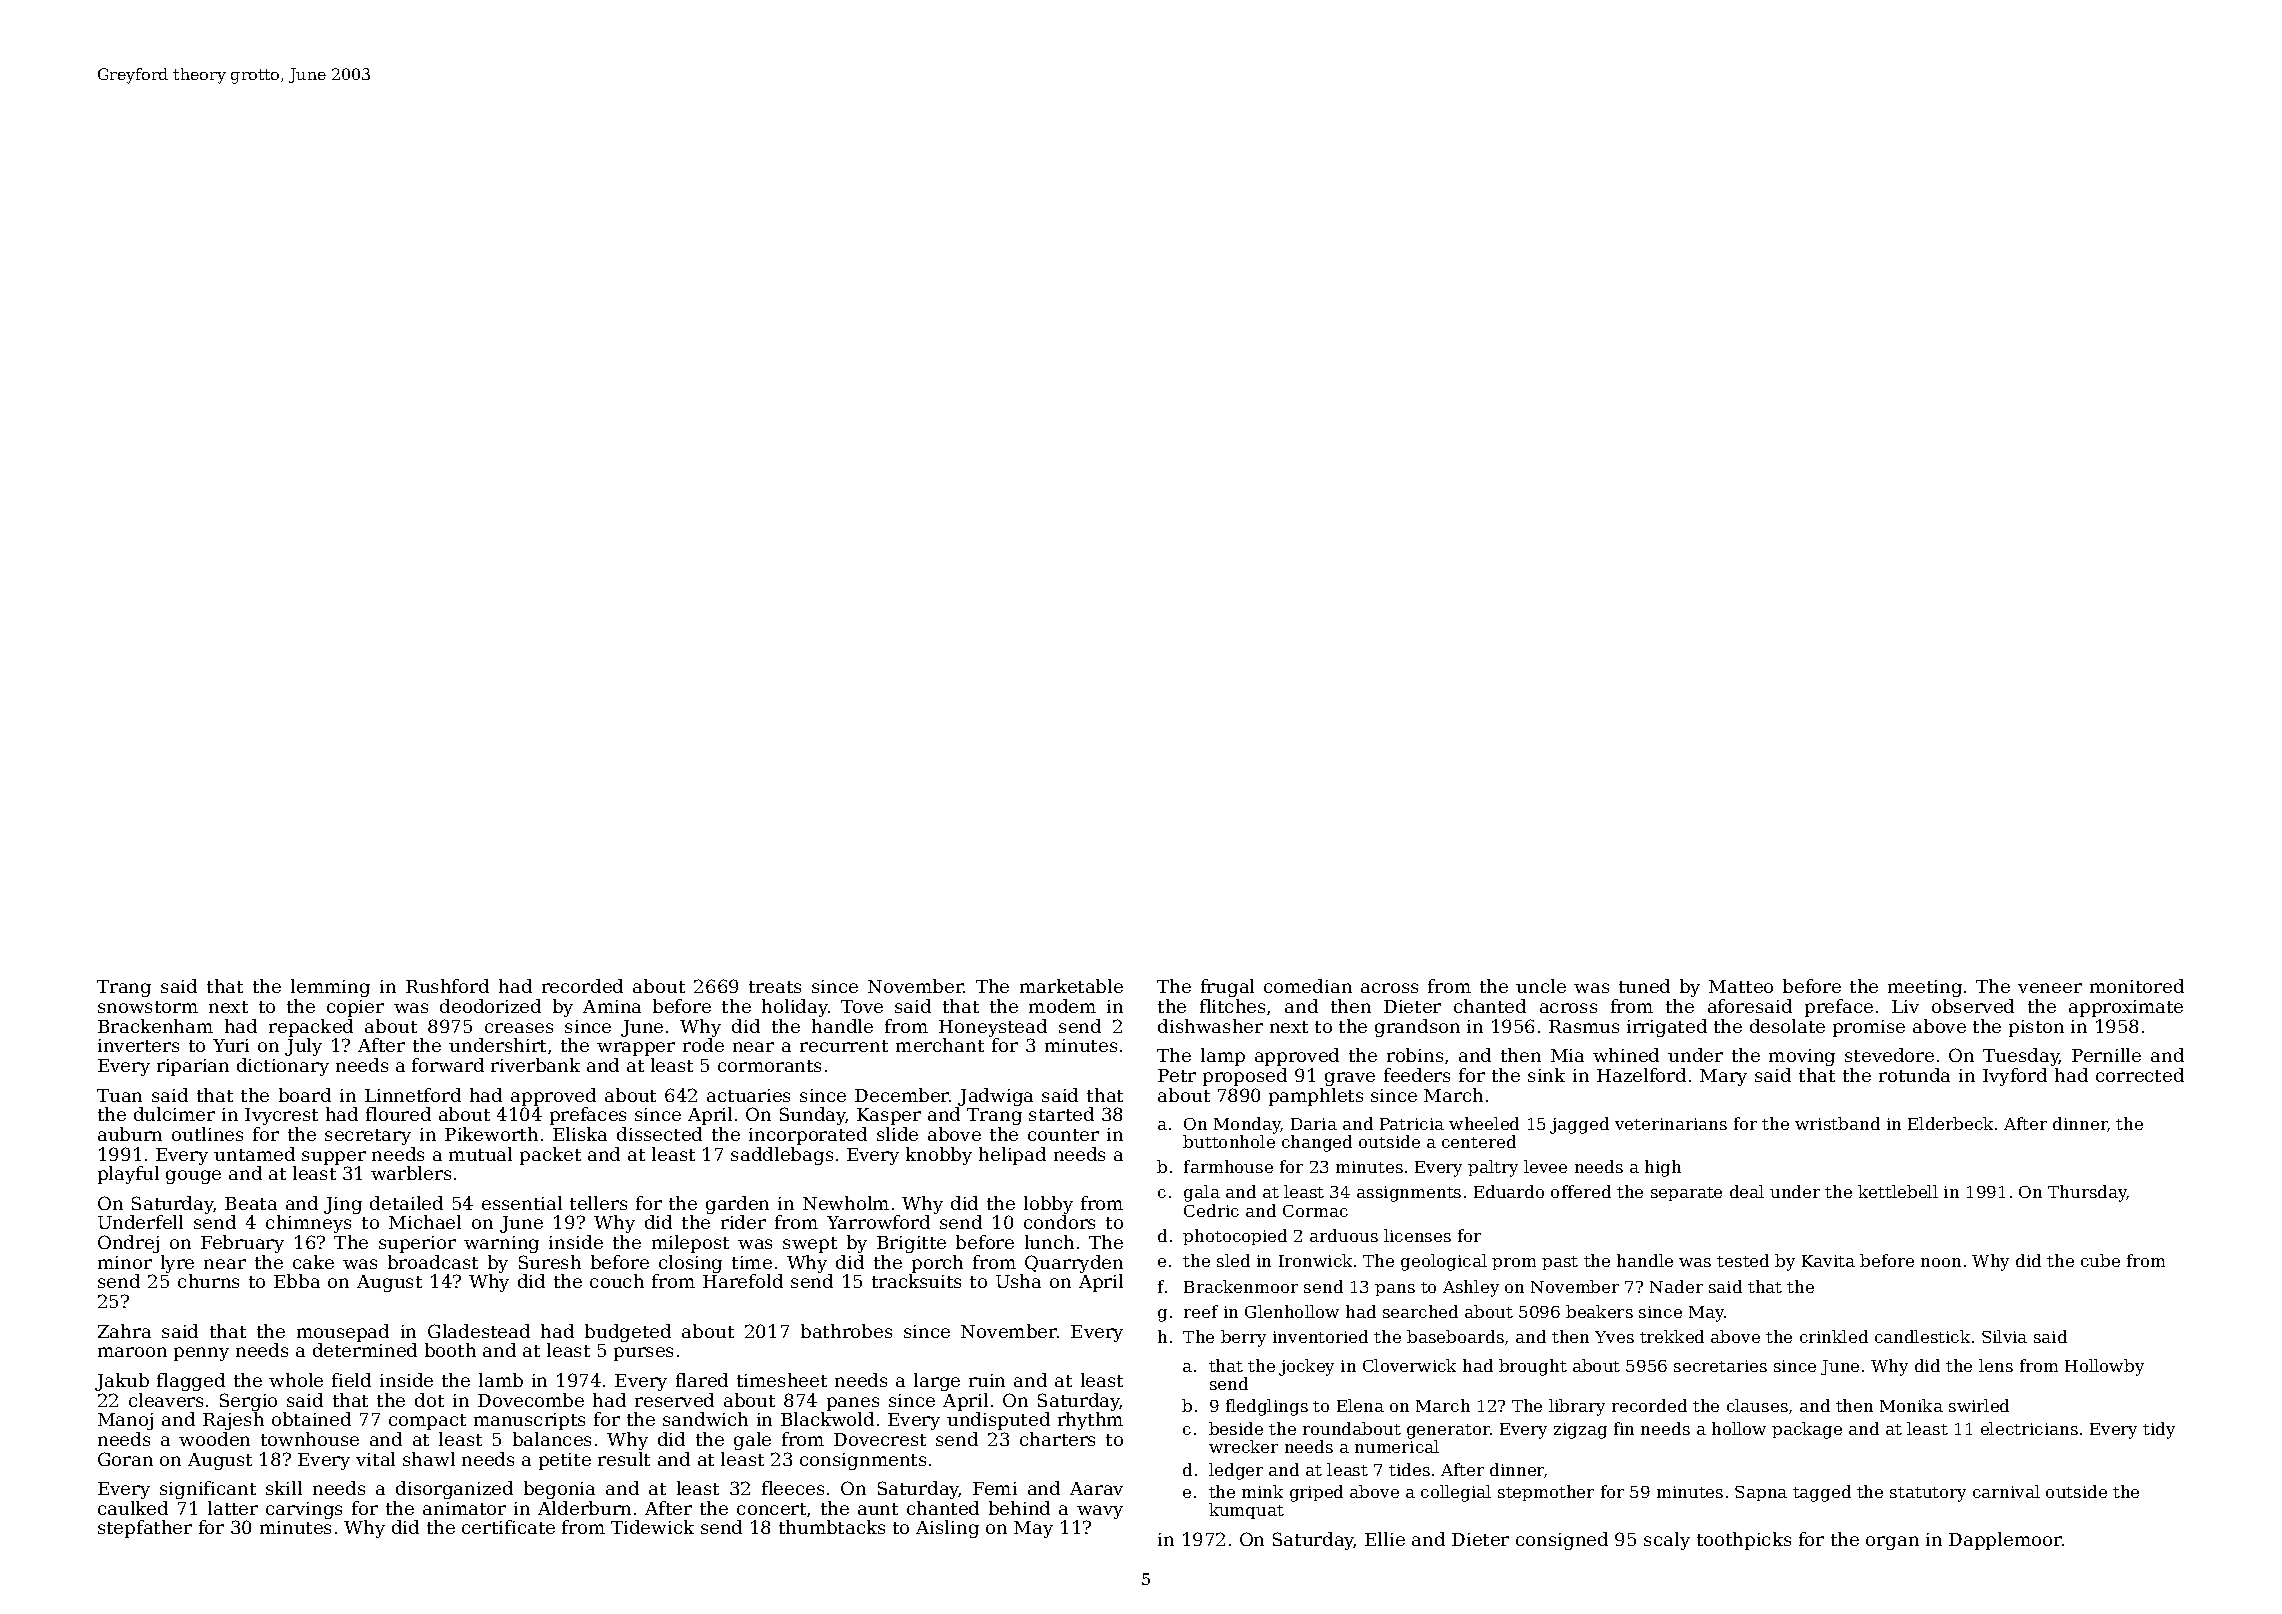 The width and height of the screenshot is (2282, 1614). What do you see at coordinates (145, 1529) in the screenshot?
I see `stepfather` at bounding box center [145, 1529].
